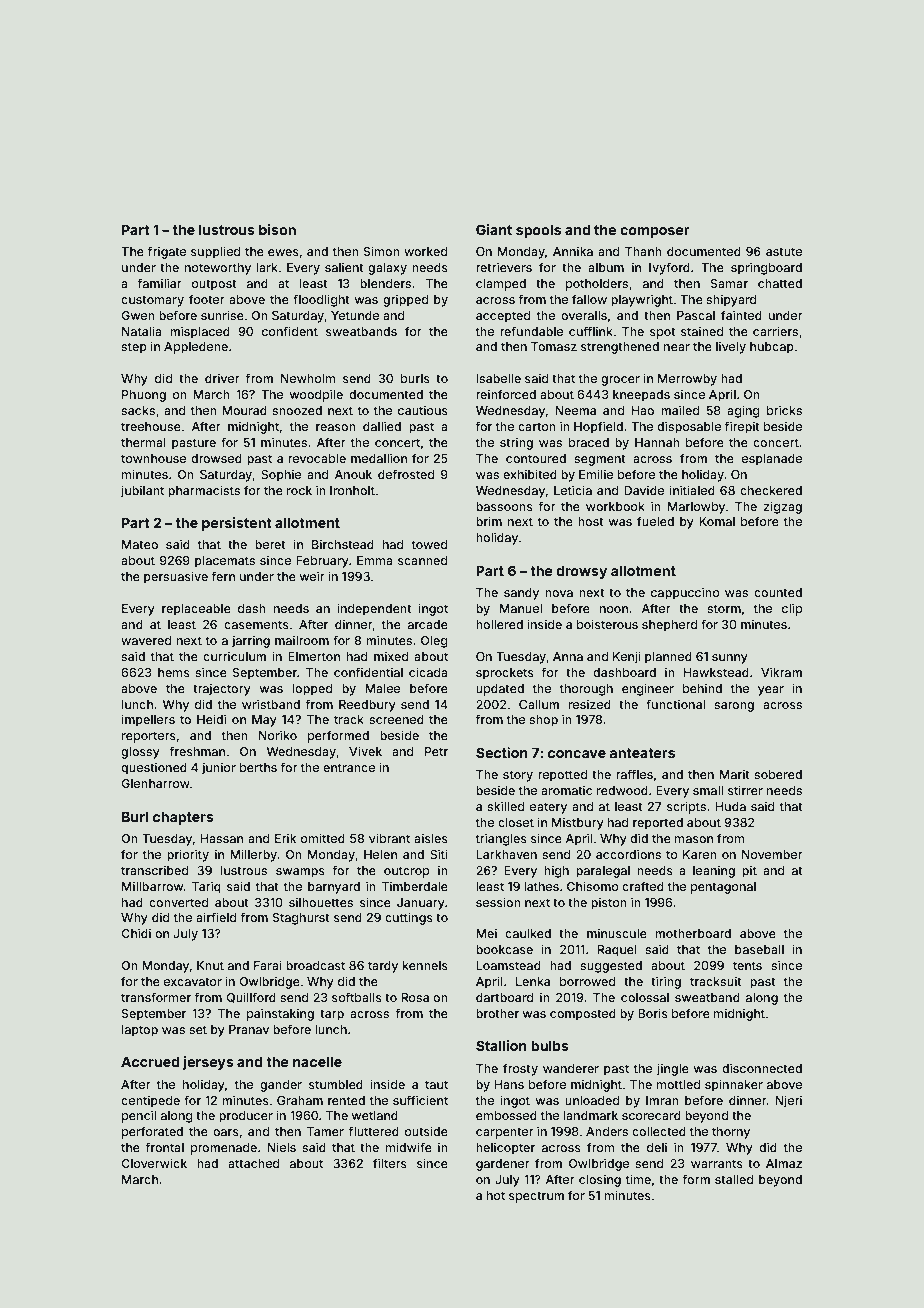 Image resolution: width=924 pixels, height=1308 pixels. I want to click on pentagonal, so click(723, 888).
